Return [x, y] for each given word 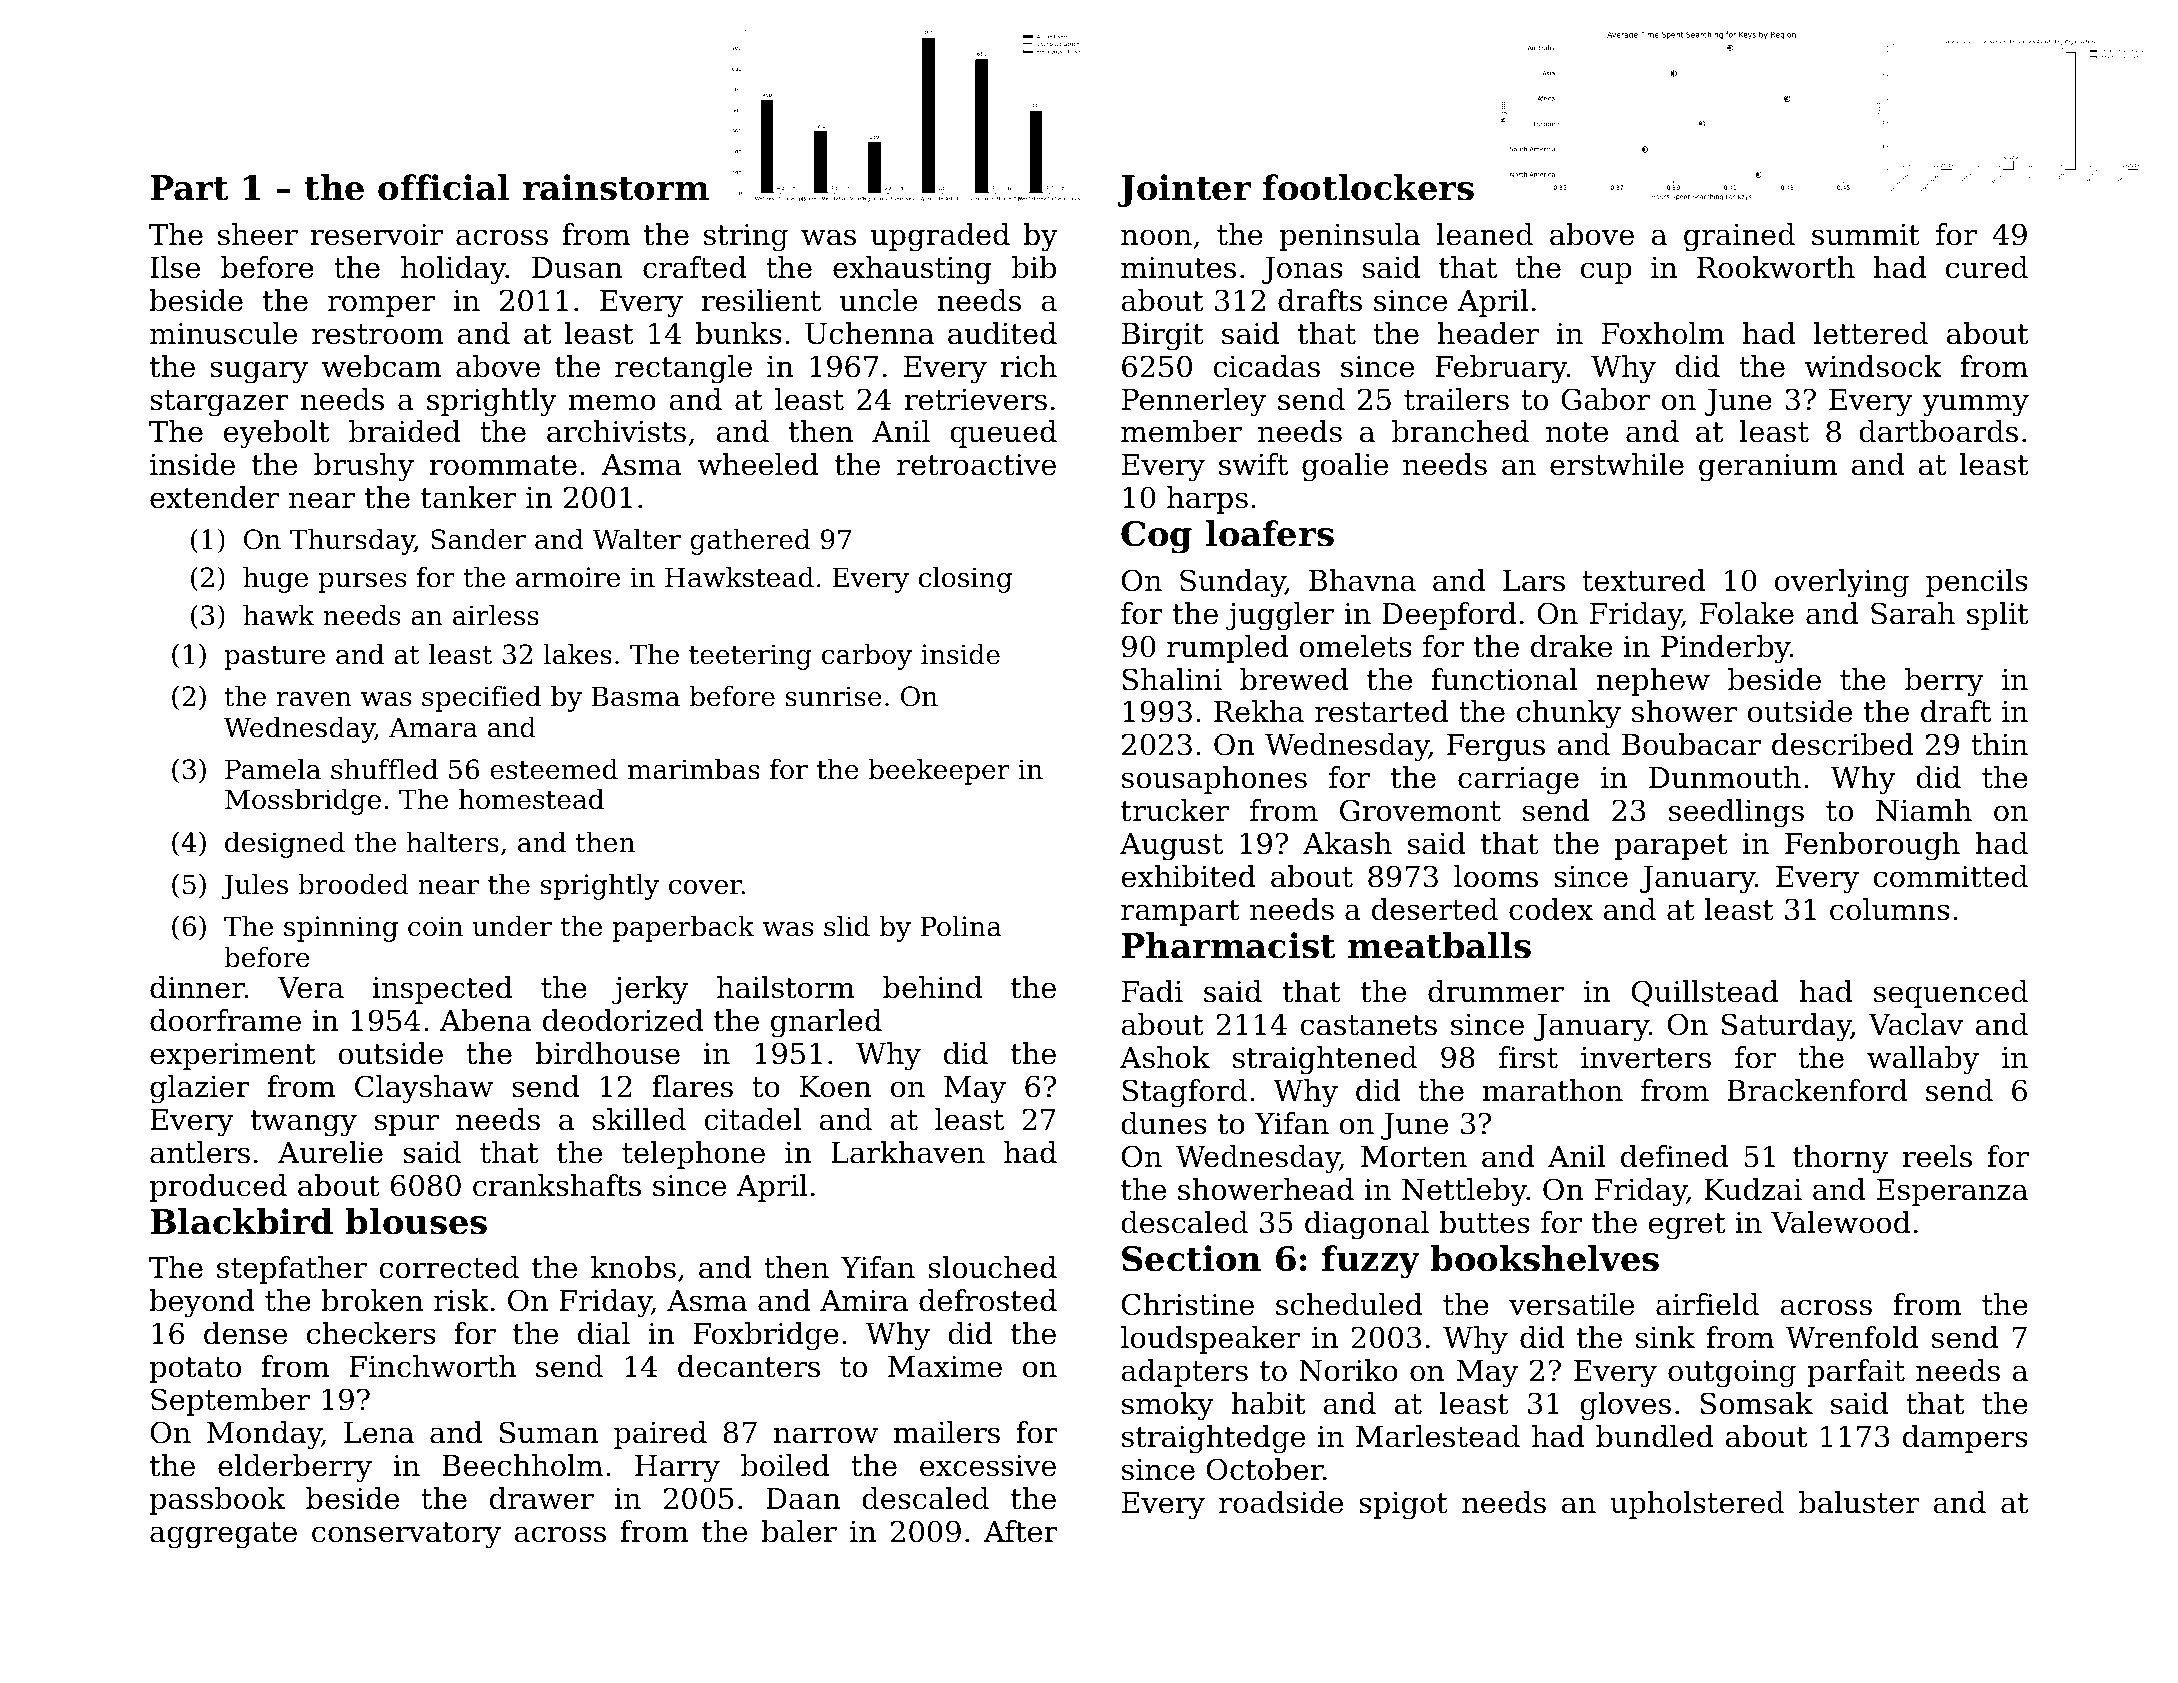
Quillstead [1705, 993]
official [443, 187]
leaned [1485, 234]
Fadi [1152, 991]
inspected [443, 990]
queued [1003, 434]
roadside [1281, 1502]
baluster [1859, 1502]
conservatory [406, 1535]
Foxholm [1663, 333]
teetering [750, 657]
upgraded [940, 237]
